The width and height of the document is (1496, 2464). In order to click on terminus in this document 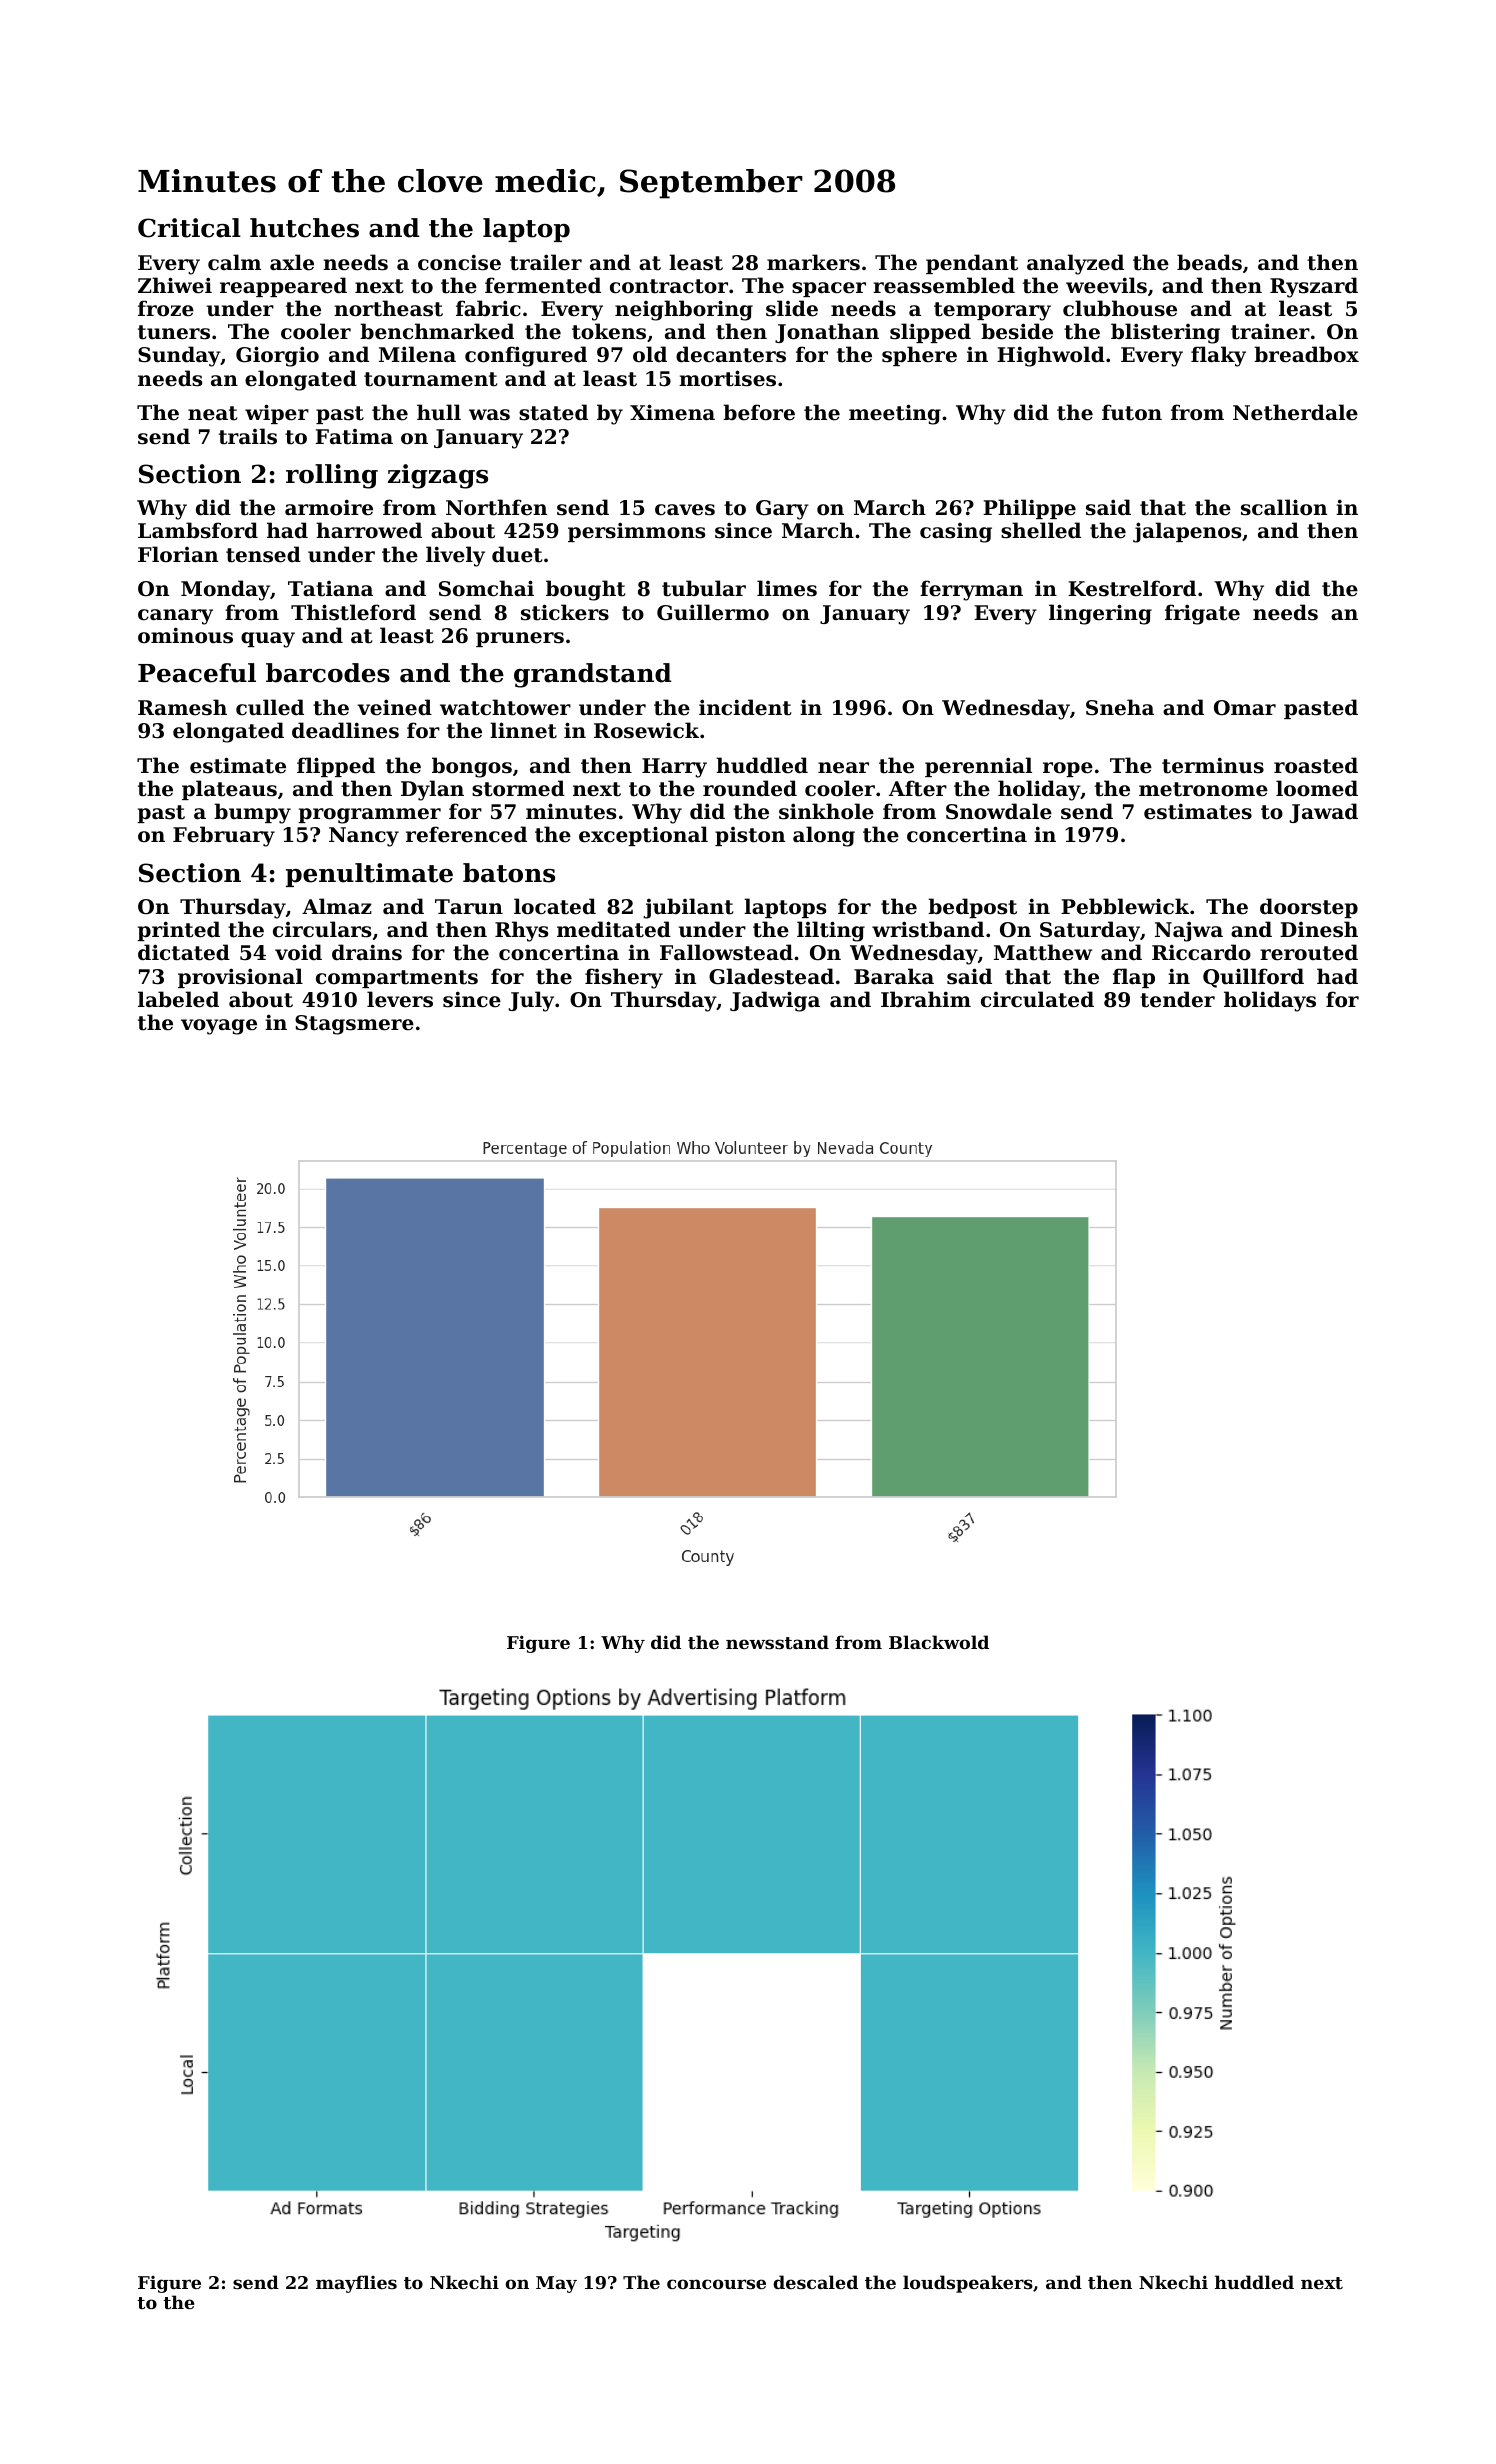, I will do `click(1213, 765)`.
